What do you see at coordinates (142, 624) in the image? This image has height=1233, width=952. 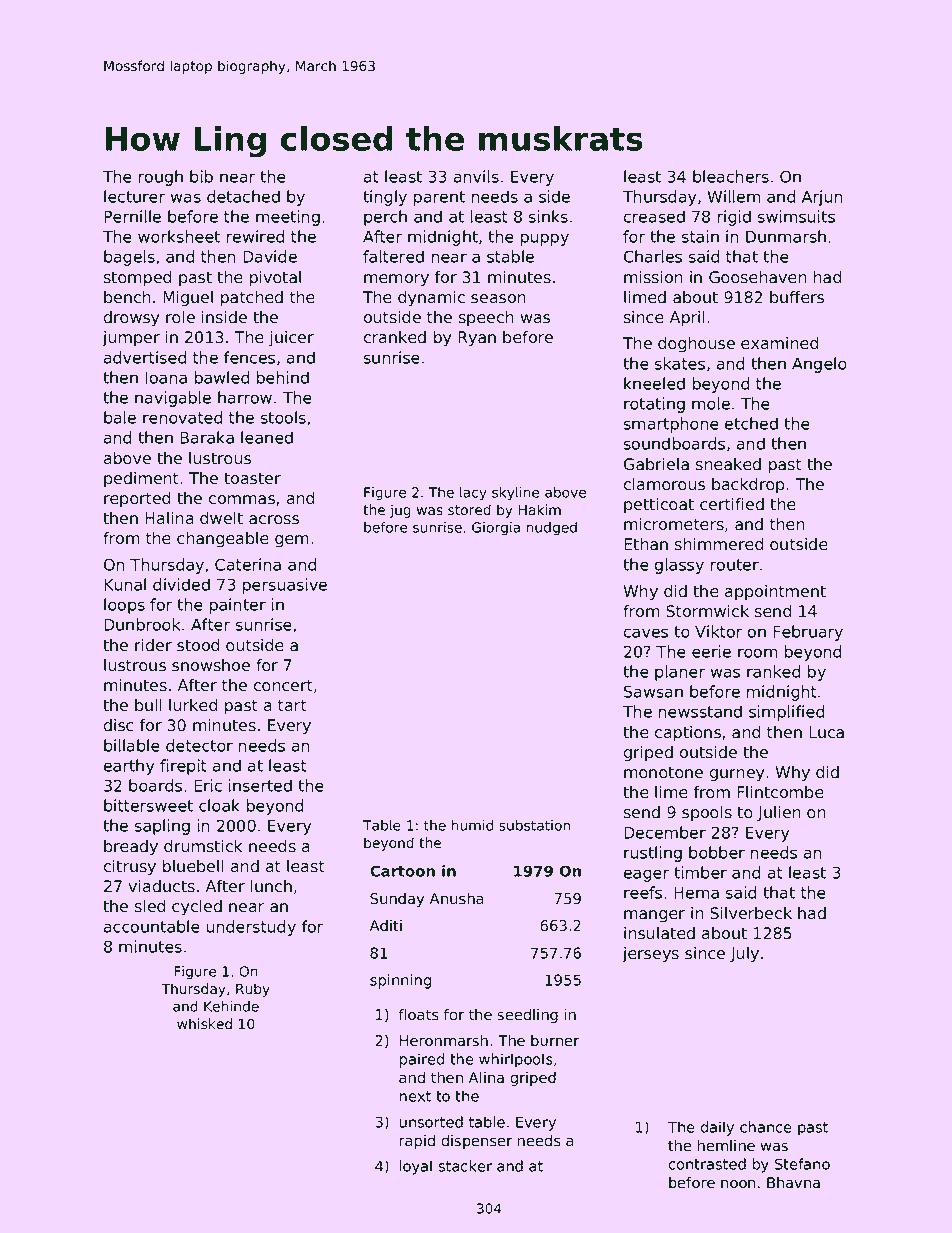 I see `Dunbrook` at bounding box center [142, 624].
